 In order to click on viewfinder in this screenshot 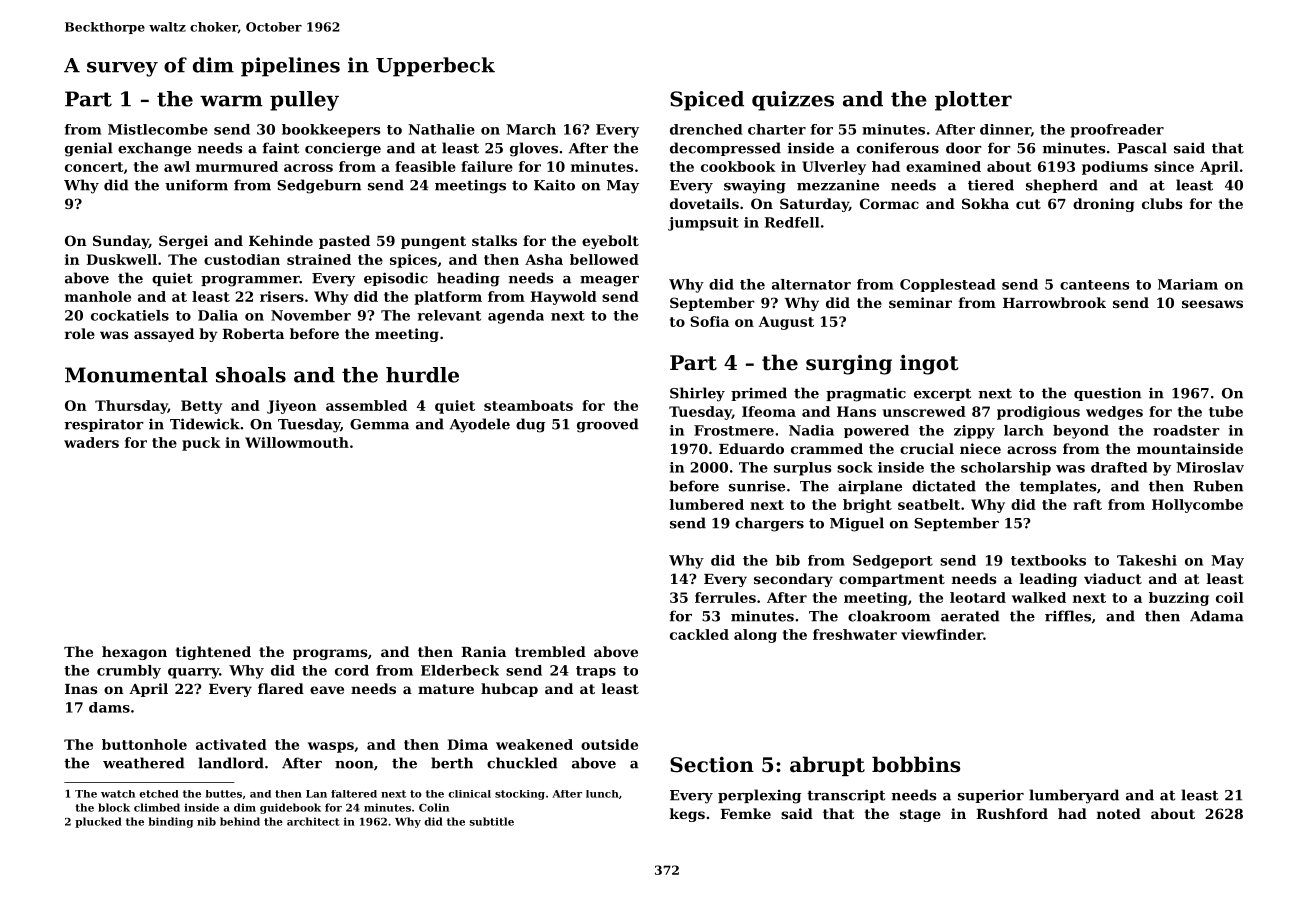, I will do `click(942, 634)`.
